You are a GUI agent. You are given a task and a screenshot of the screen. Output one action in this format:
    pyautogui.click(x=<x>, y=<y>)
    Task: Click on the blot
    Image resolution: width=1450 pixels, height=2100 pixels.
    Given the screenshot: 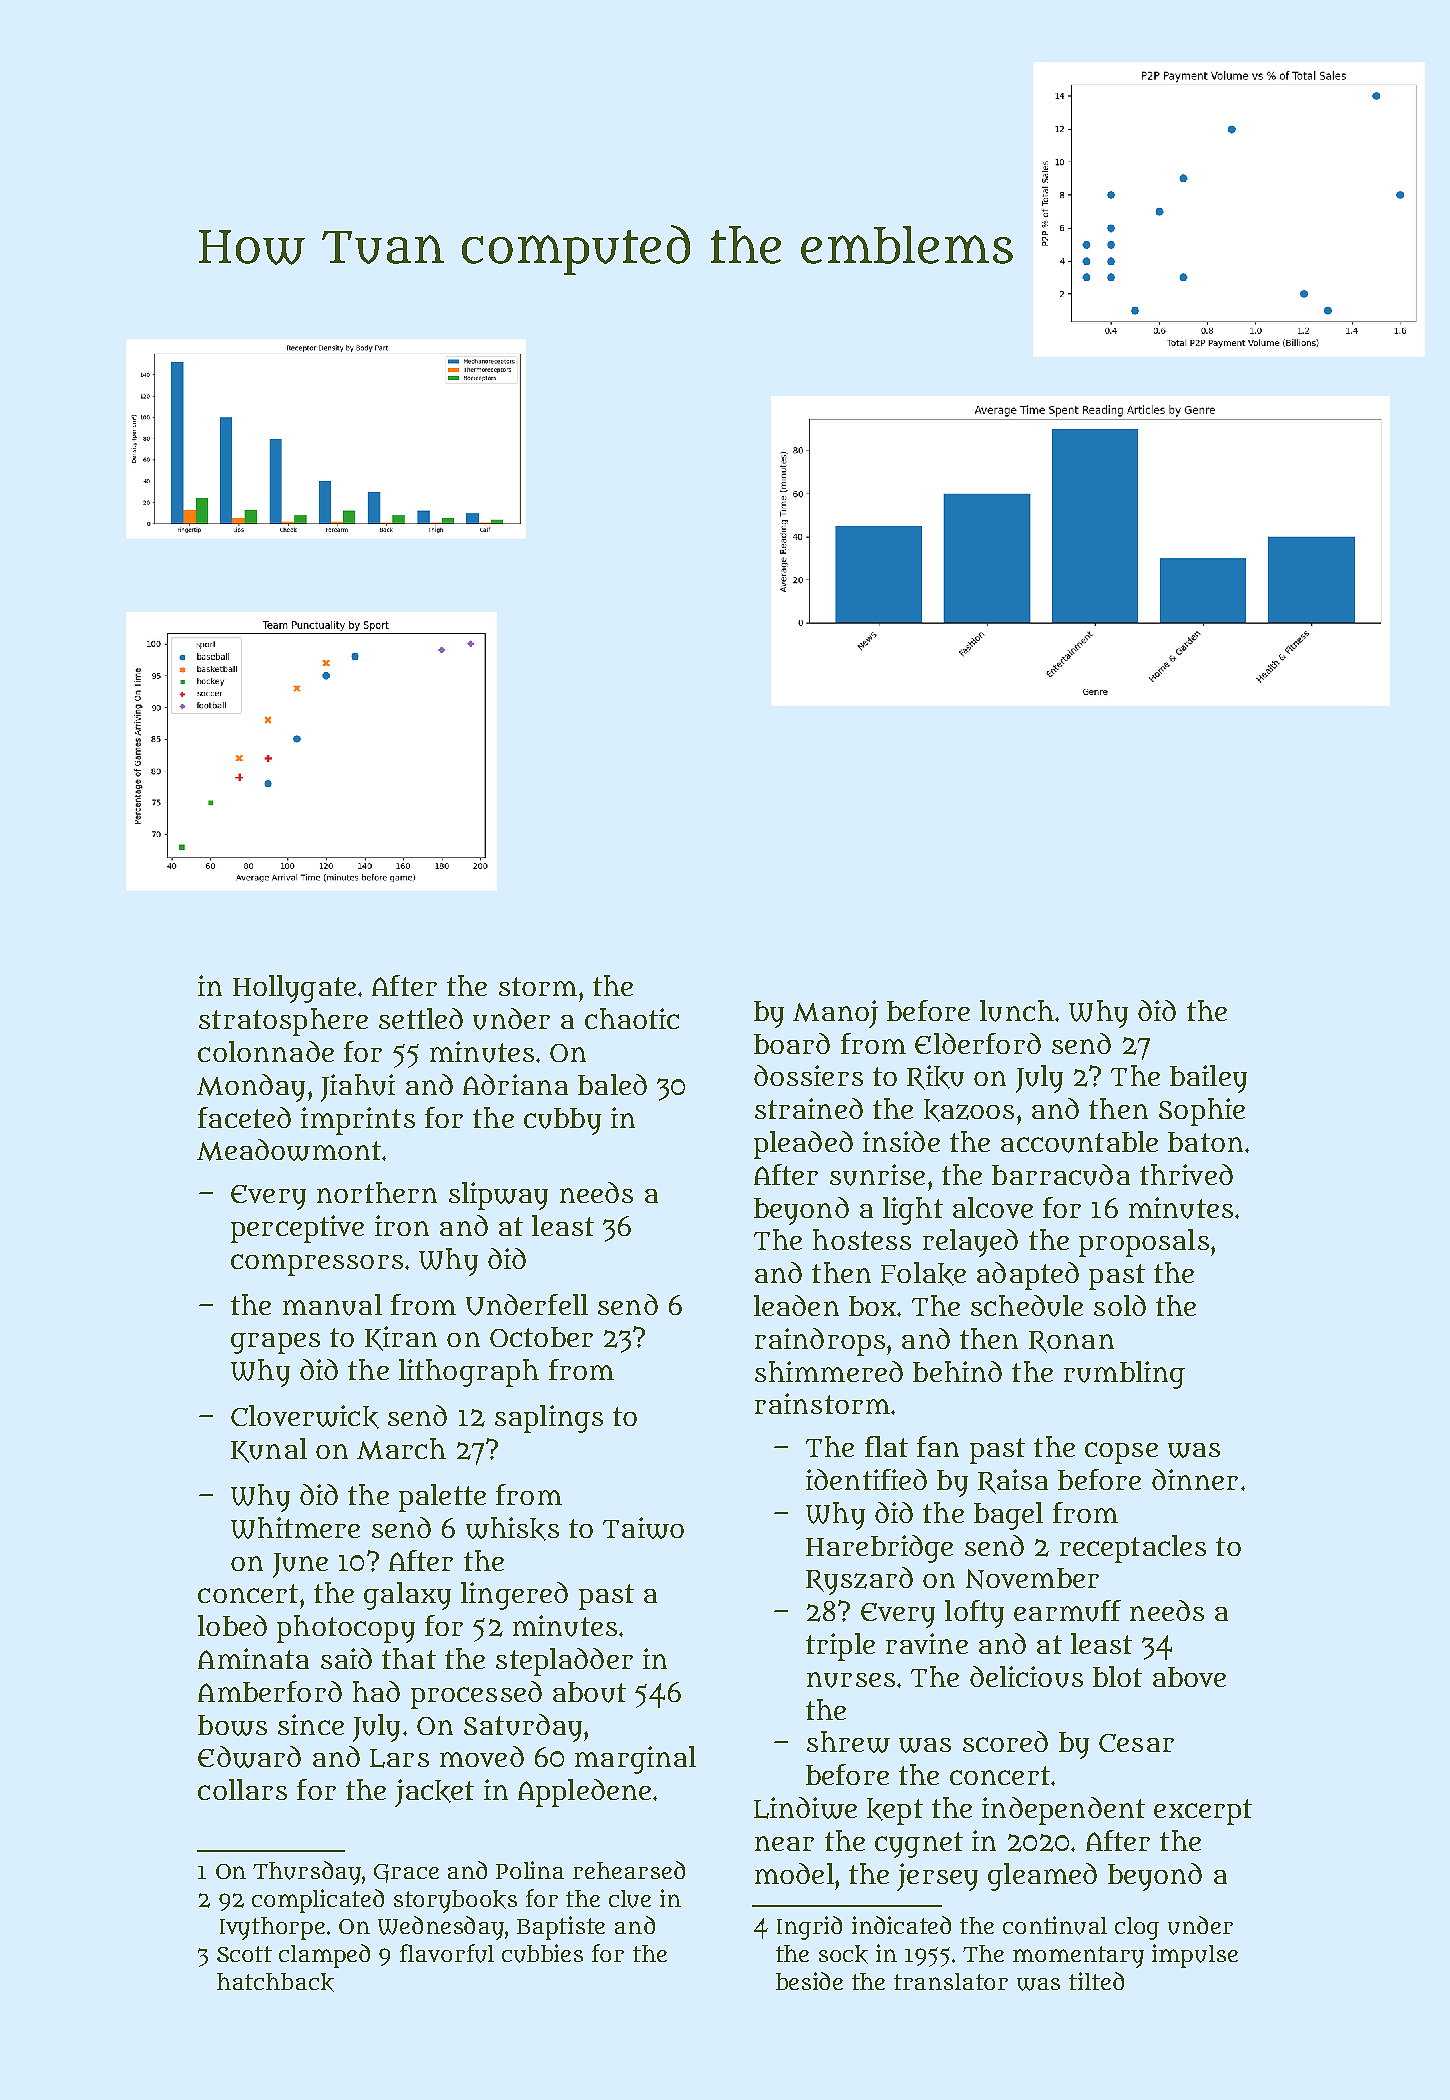 What is the action you would take?
    pyautogui.click(x=1117, y=1676)
